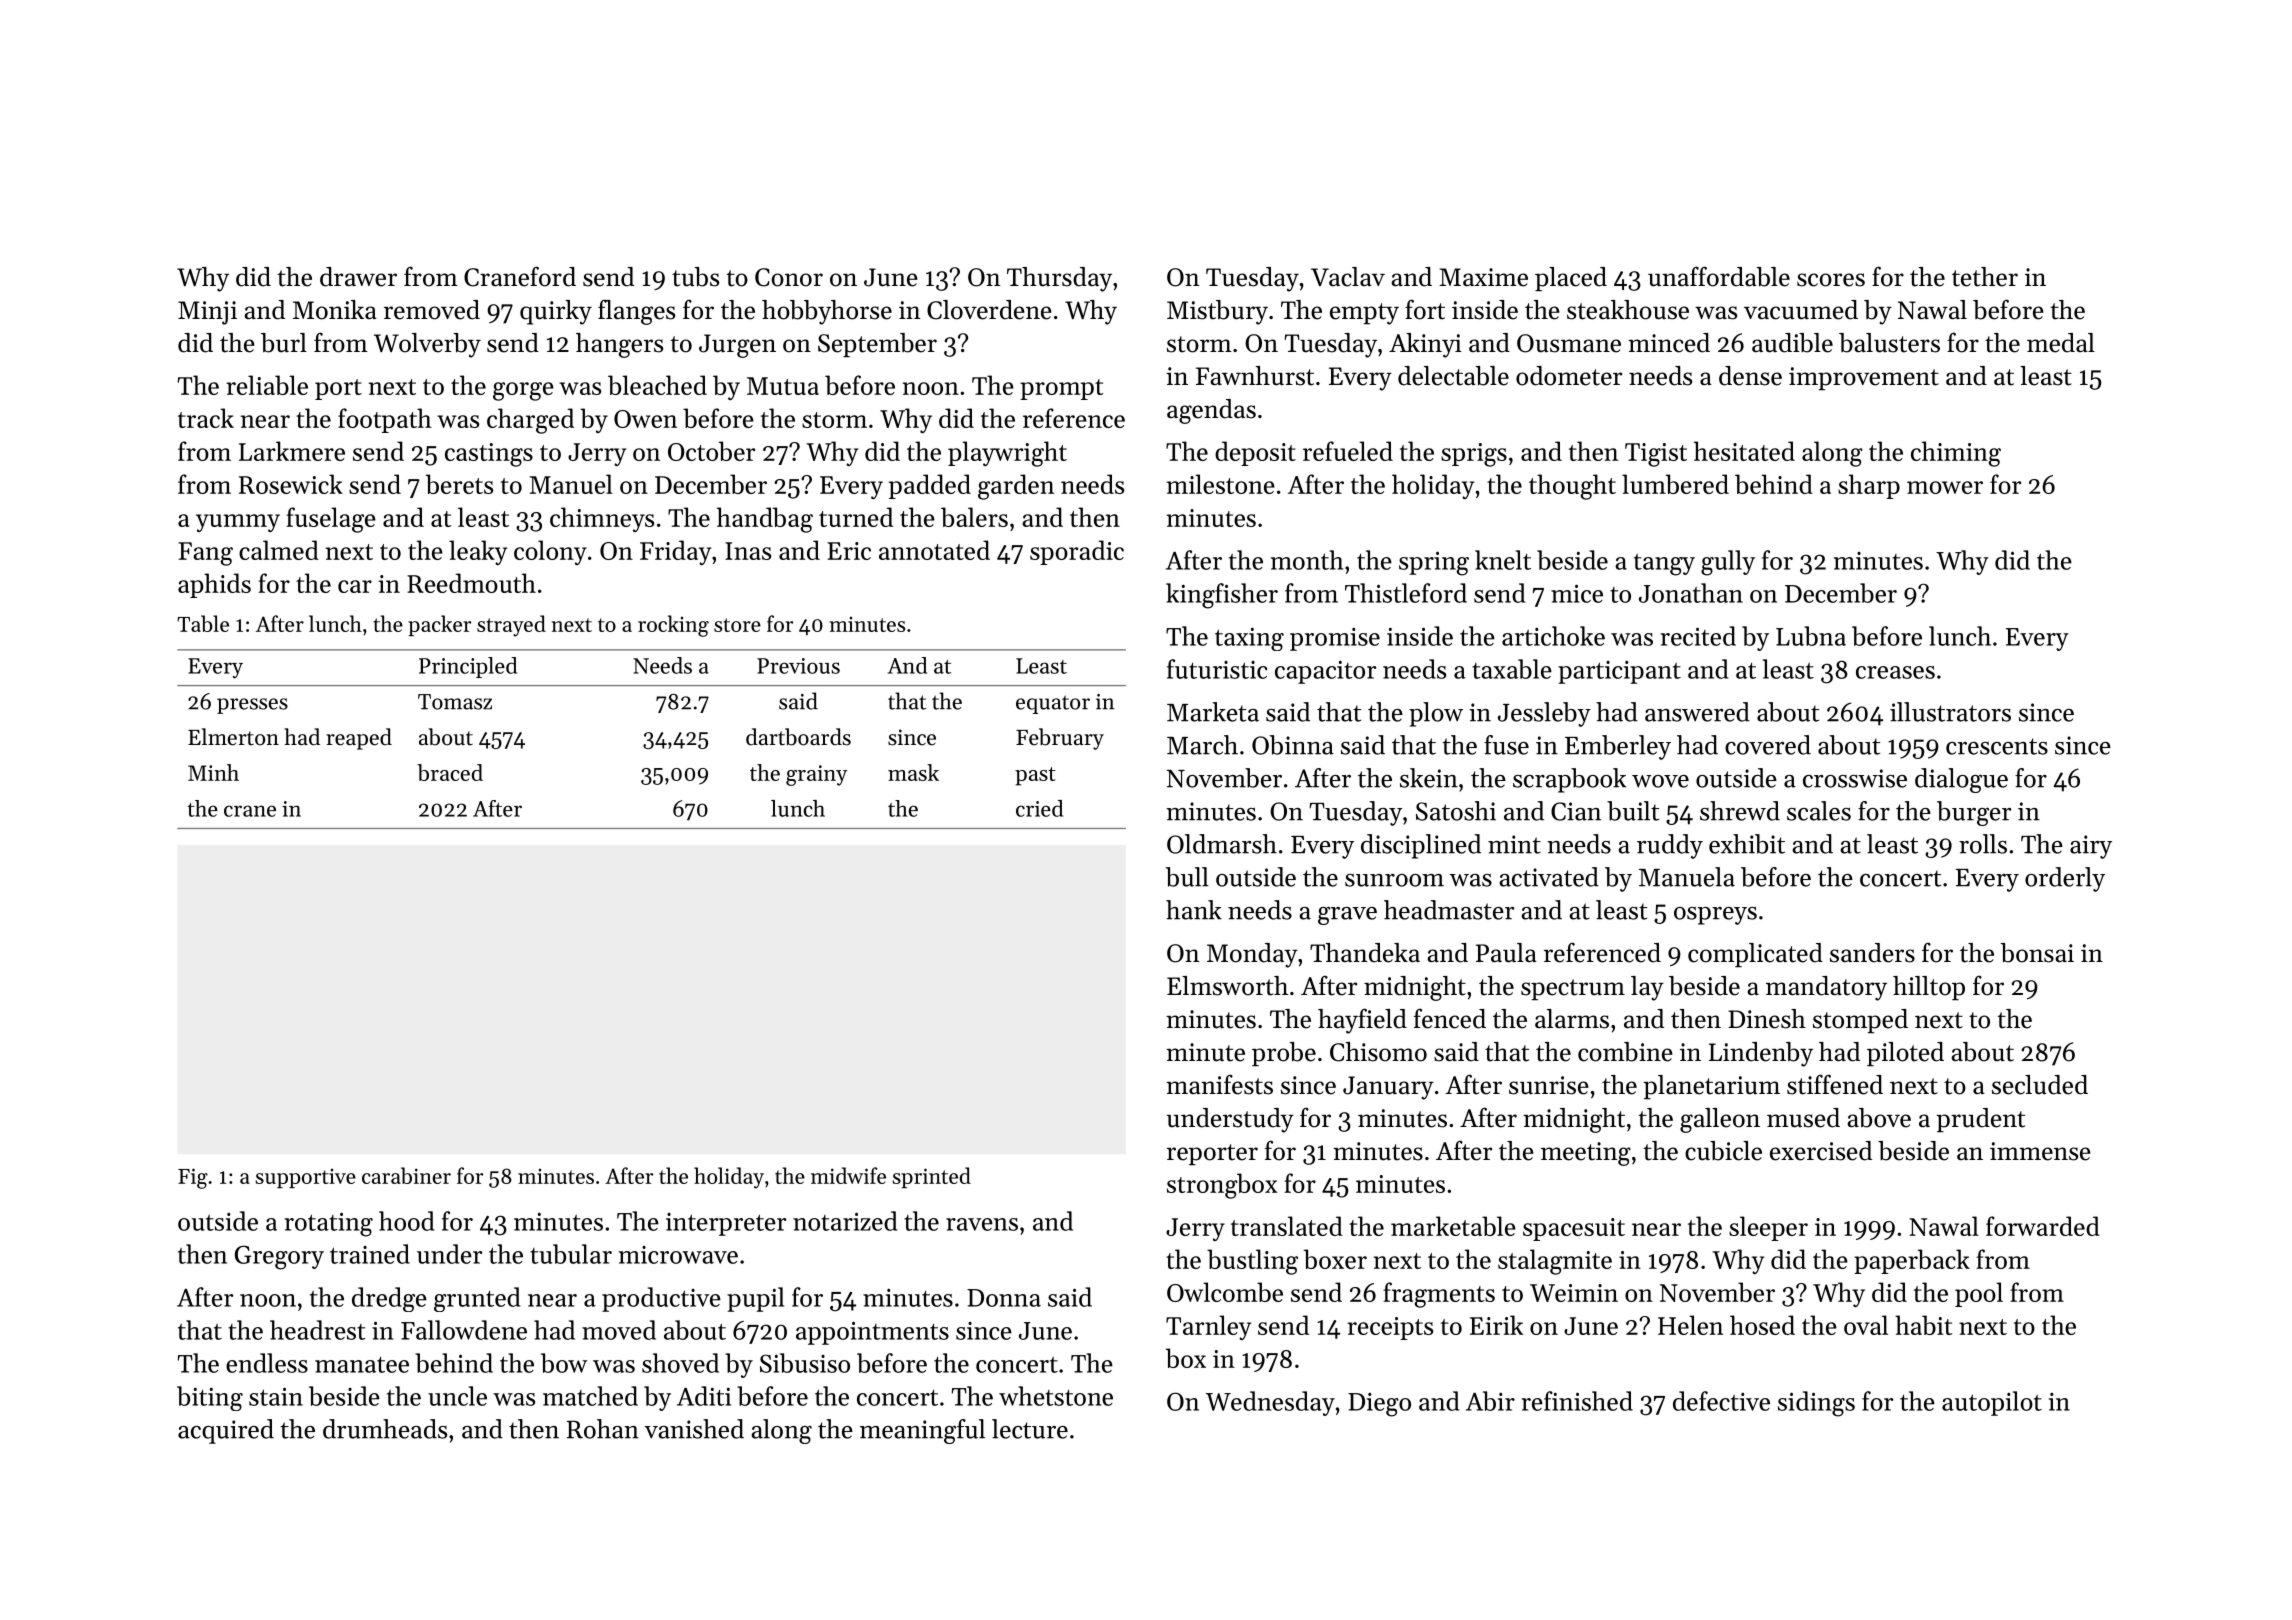 The height and width of the screenshot is (1620, 2292). I want to click on defective, so click(1721, 1401).
